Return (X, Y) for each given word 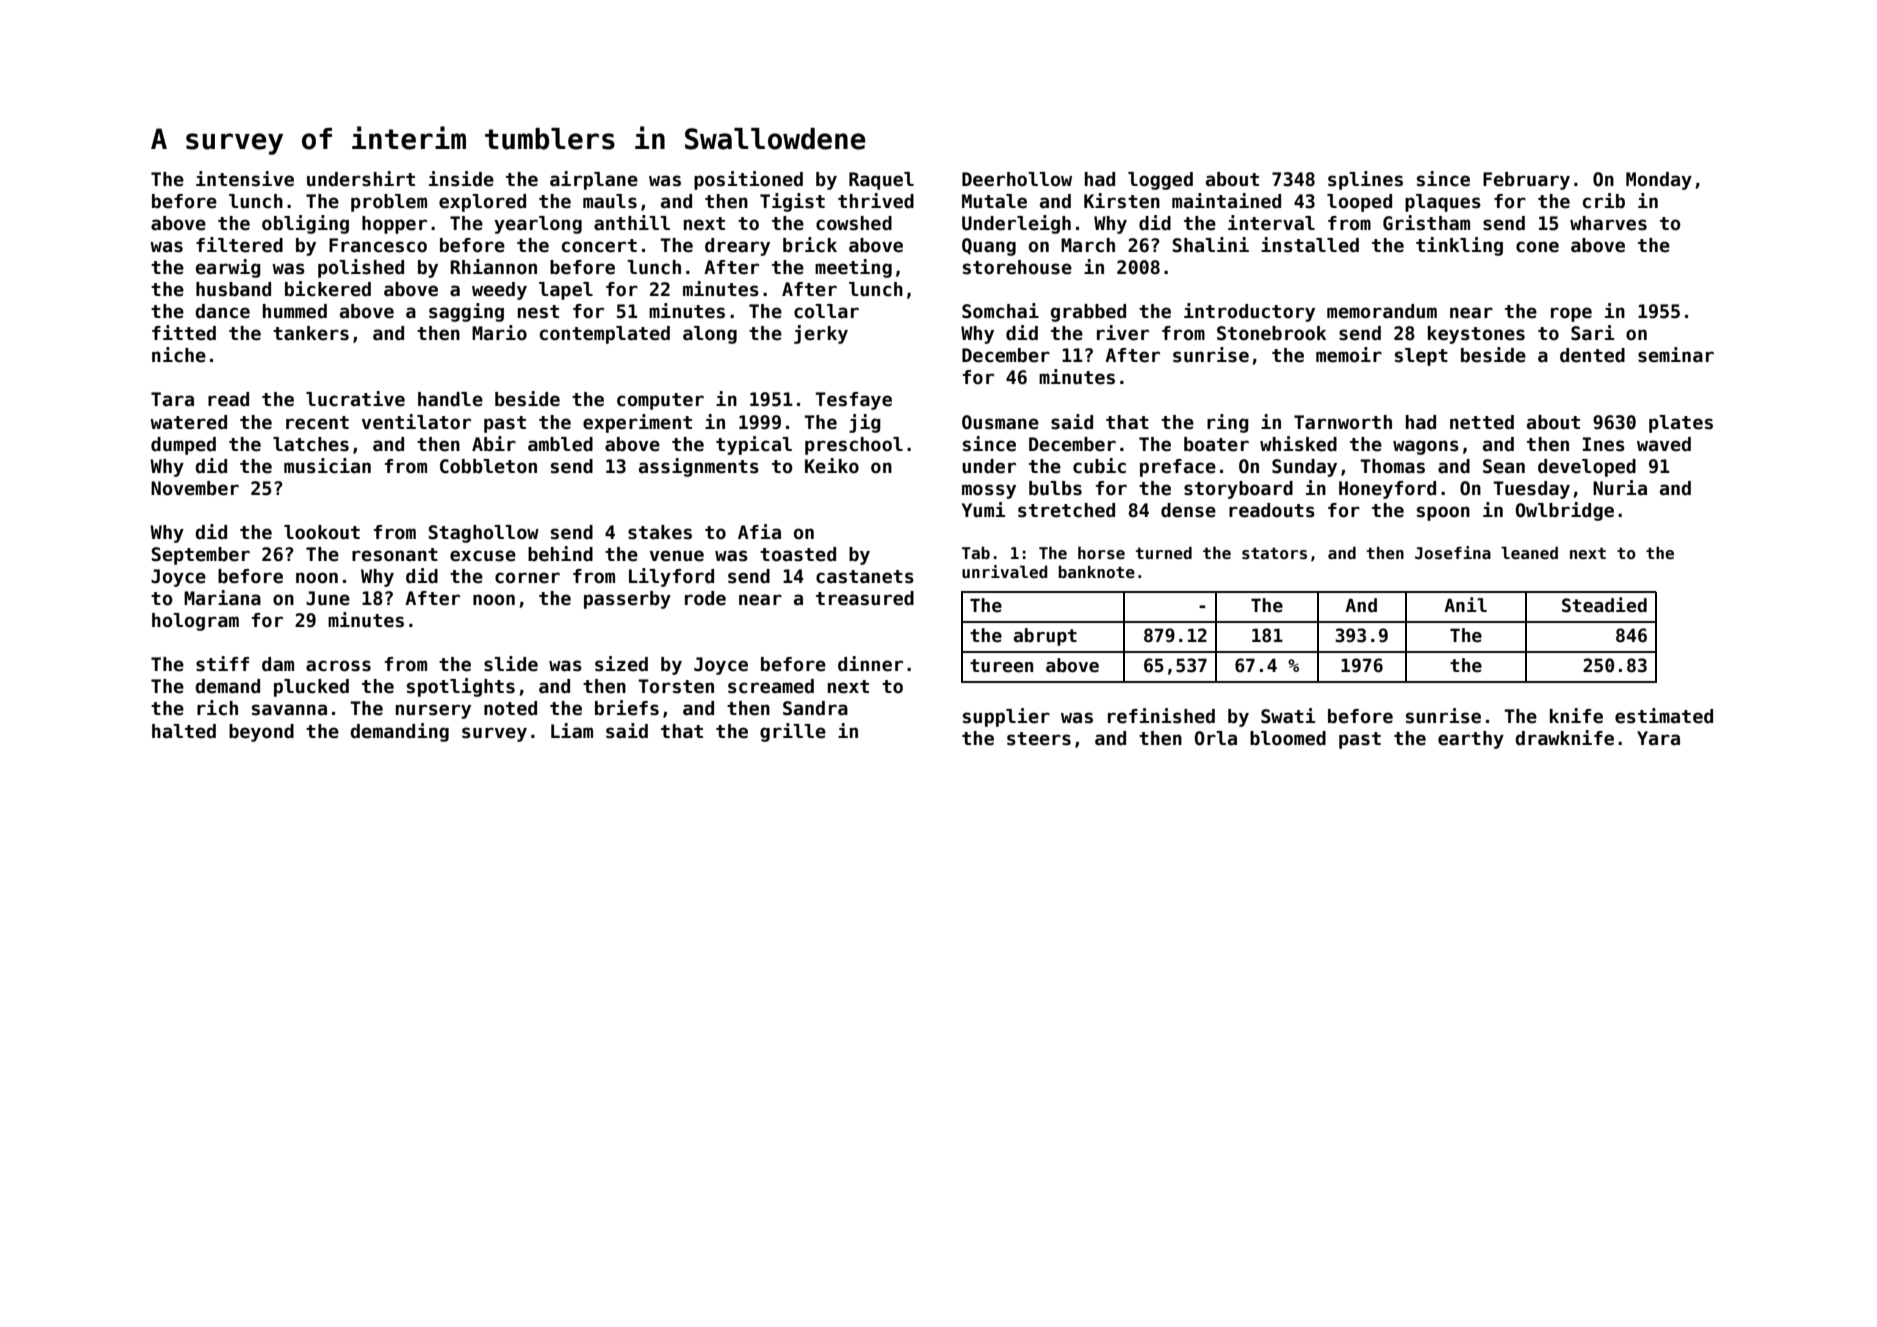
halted (184, 731)
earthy (1471, 740)
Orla (1215, 738)
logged (1160, 181)
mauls (610, 201)
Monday (1659, 181)
